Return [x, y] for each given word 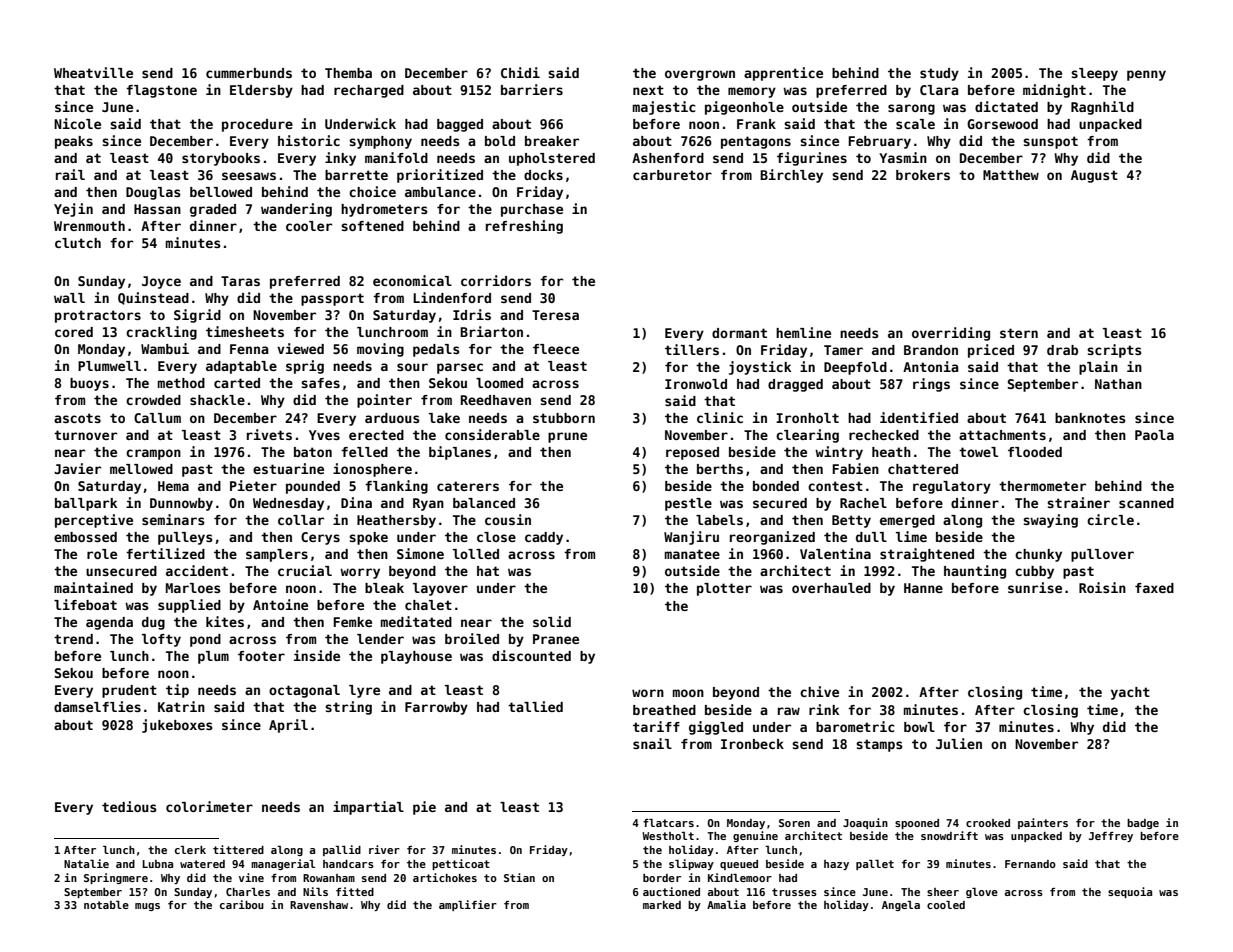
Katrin [181, 706]
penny [1146, 75]
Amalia [726, 904]
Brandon [931, 350]
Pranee [556, 639]
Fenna [249, 349]
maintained [93, 587]
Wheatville [93, 72]
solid [552, 621]
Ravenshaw [319, 905]
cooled [946, 905]
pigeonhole [744, 108]
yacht [1130, 693]
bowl [919, 727]
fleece [556, 349]
